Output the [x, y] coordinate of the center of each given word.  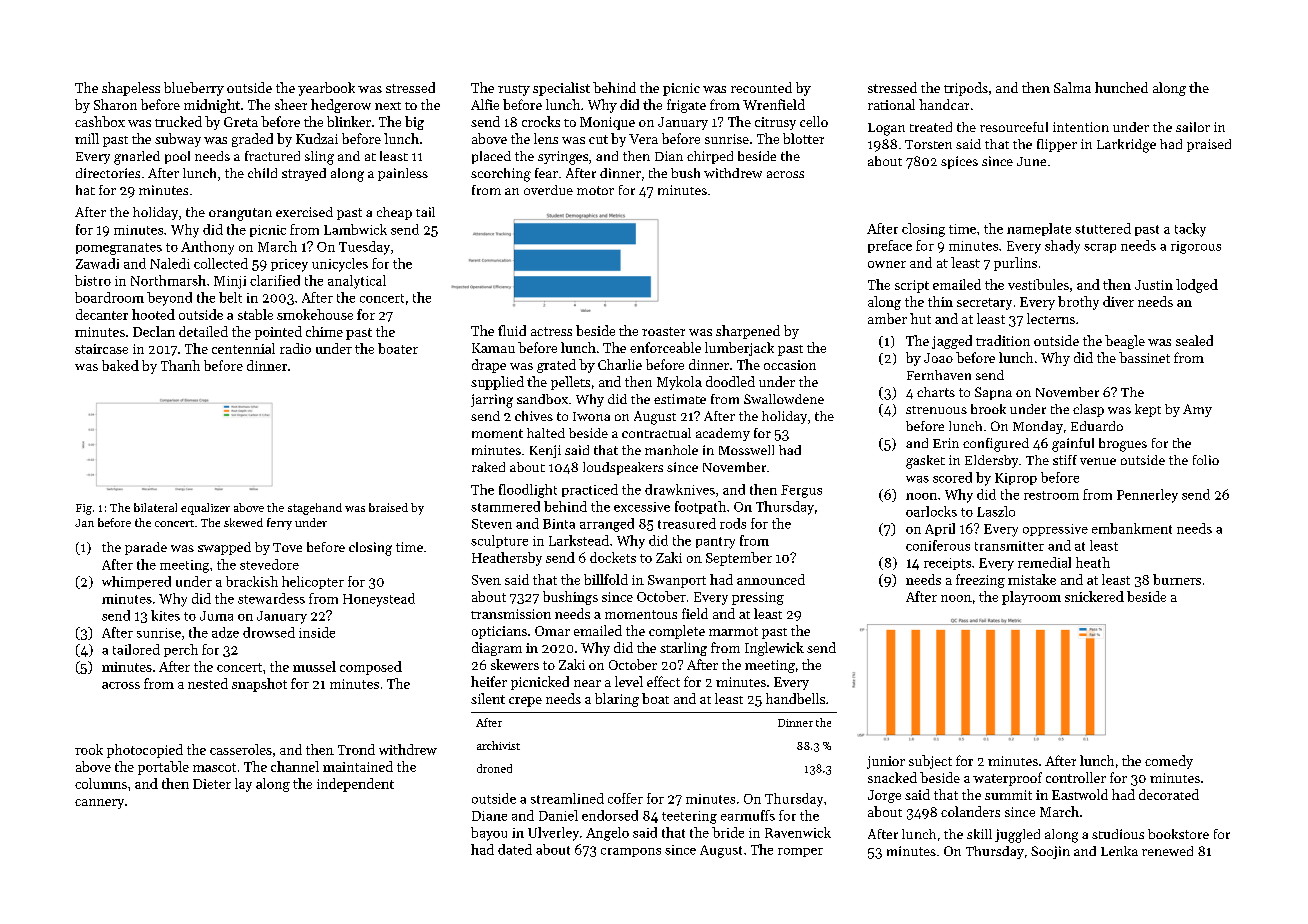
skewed [243, 522]
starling [683, 649]
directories [108, 173]
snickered [1094, 596]
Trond [356, 749]
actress [551, 331]
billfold [606, 579]
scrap [1100, 248]
